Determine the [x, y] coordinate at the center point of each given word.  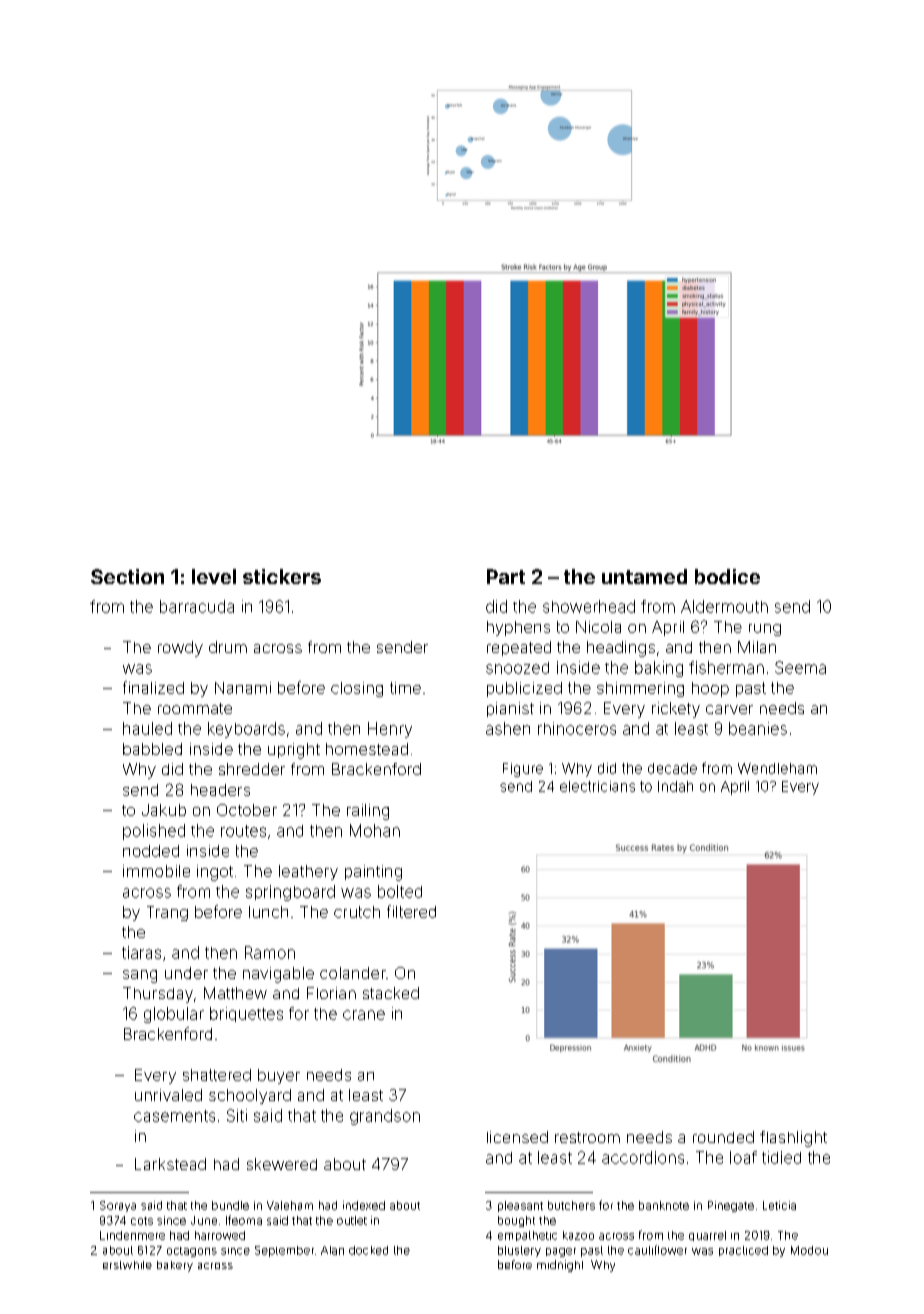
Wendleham [777, 768]
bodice [727, 576]
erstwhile [127, 1265]
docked [368, 1250]
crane [364, 1015]
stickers [282, 576]
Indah [675, 786]
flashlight [793, 1139]
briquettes [246, 1014]
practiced [743, 1251]
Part [506, 576]
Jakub [164, 810]
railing [368, 812]
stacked [391, 993]
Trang [167, 913]
